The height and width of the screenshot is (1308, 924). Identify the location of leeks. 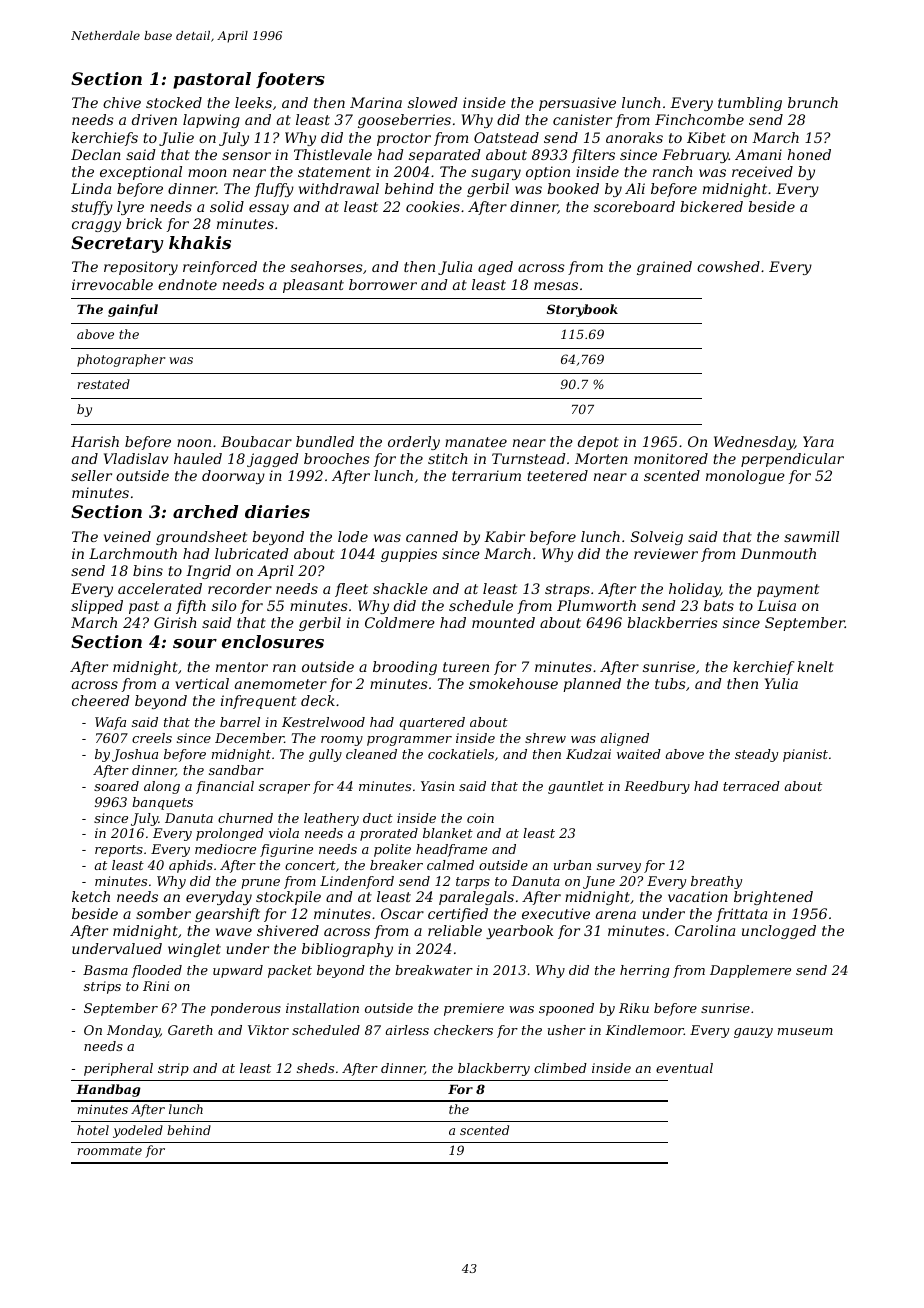
(253, 102).
